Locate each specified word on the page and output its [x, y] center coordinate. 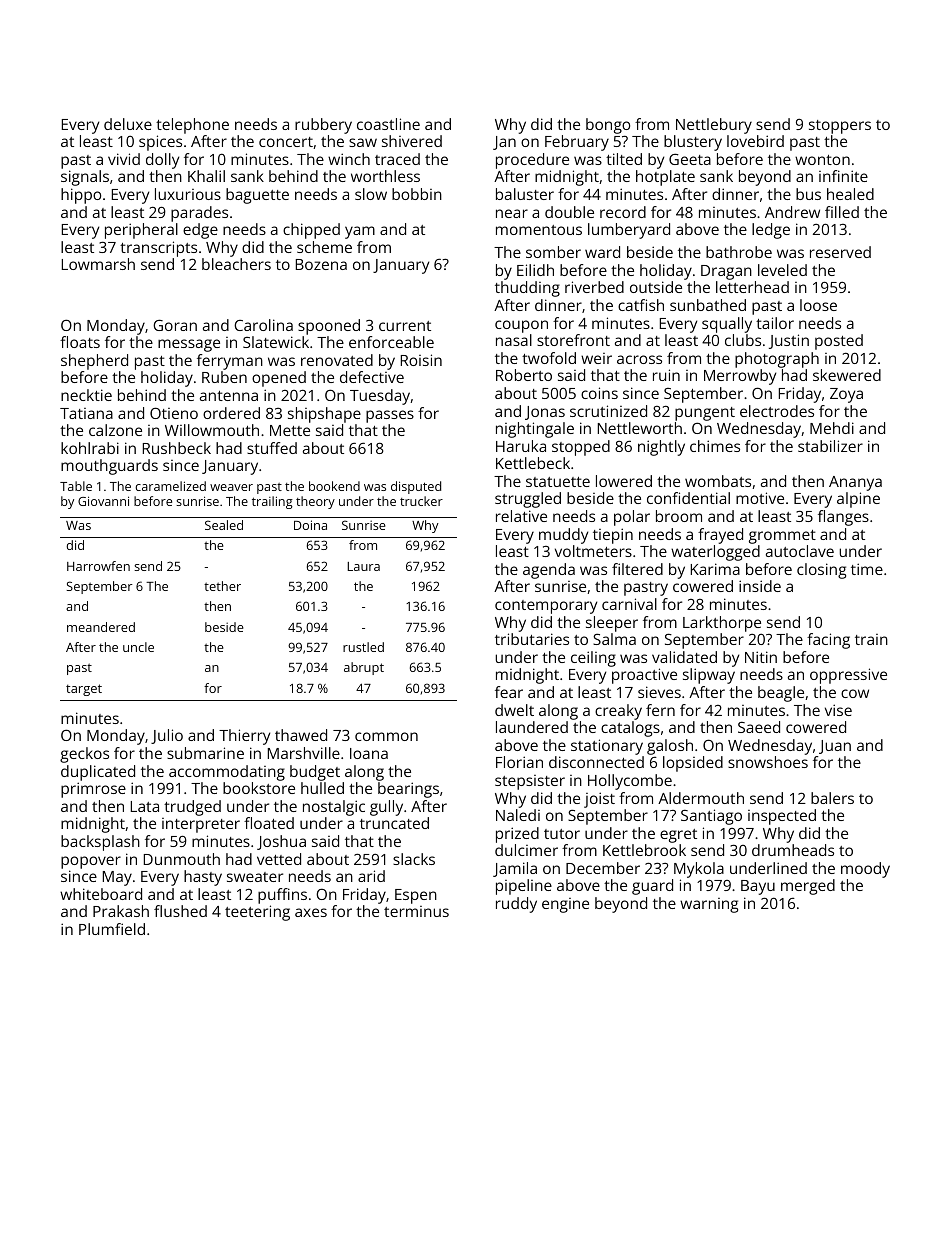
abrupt [364, 668]
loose [818, 305]
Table [76, 486]
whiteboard [101, 894]
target [84, 690]
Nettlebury [714, 126]
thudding [527, 289]
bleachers [236, 264]
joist [599, 800]
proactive [644, 676]
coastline [388, 124]
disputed [416, 487]
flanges [843, 518]
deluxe [128, 124]
